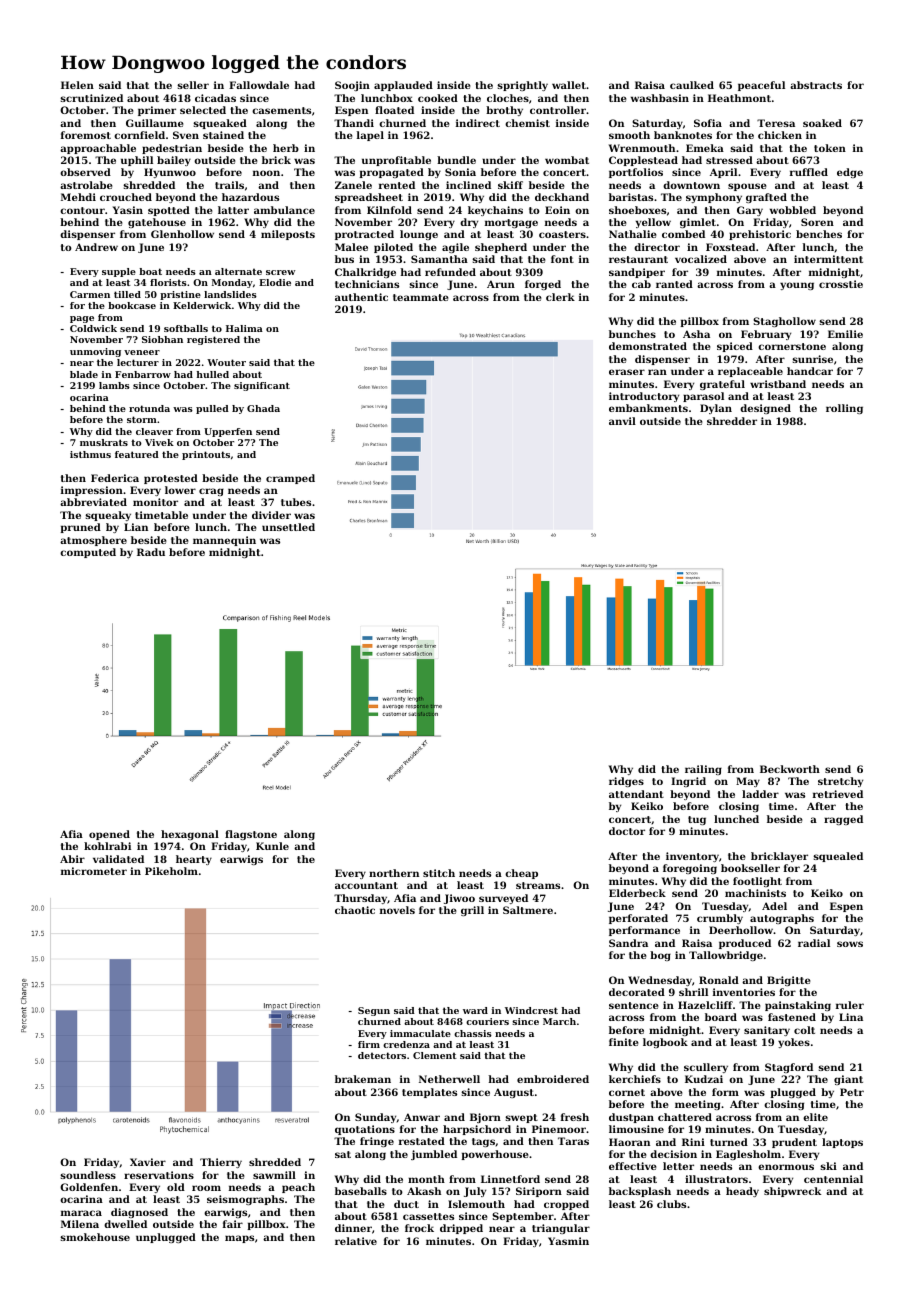 This screenshot has height=1308, width=924. Describe the element at coordinates (239, 1239) in the screenshot. I see `maps` at that location.
